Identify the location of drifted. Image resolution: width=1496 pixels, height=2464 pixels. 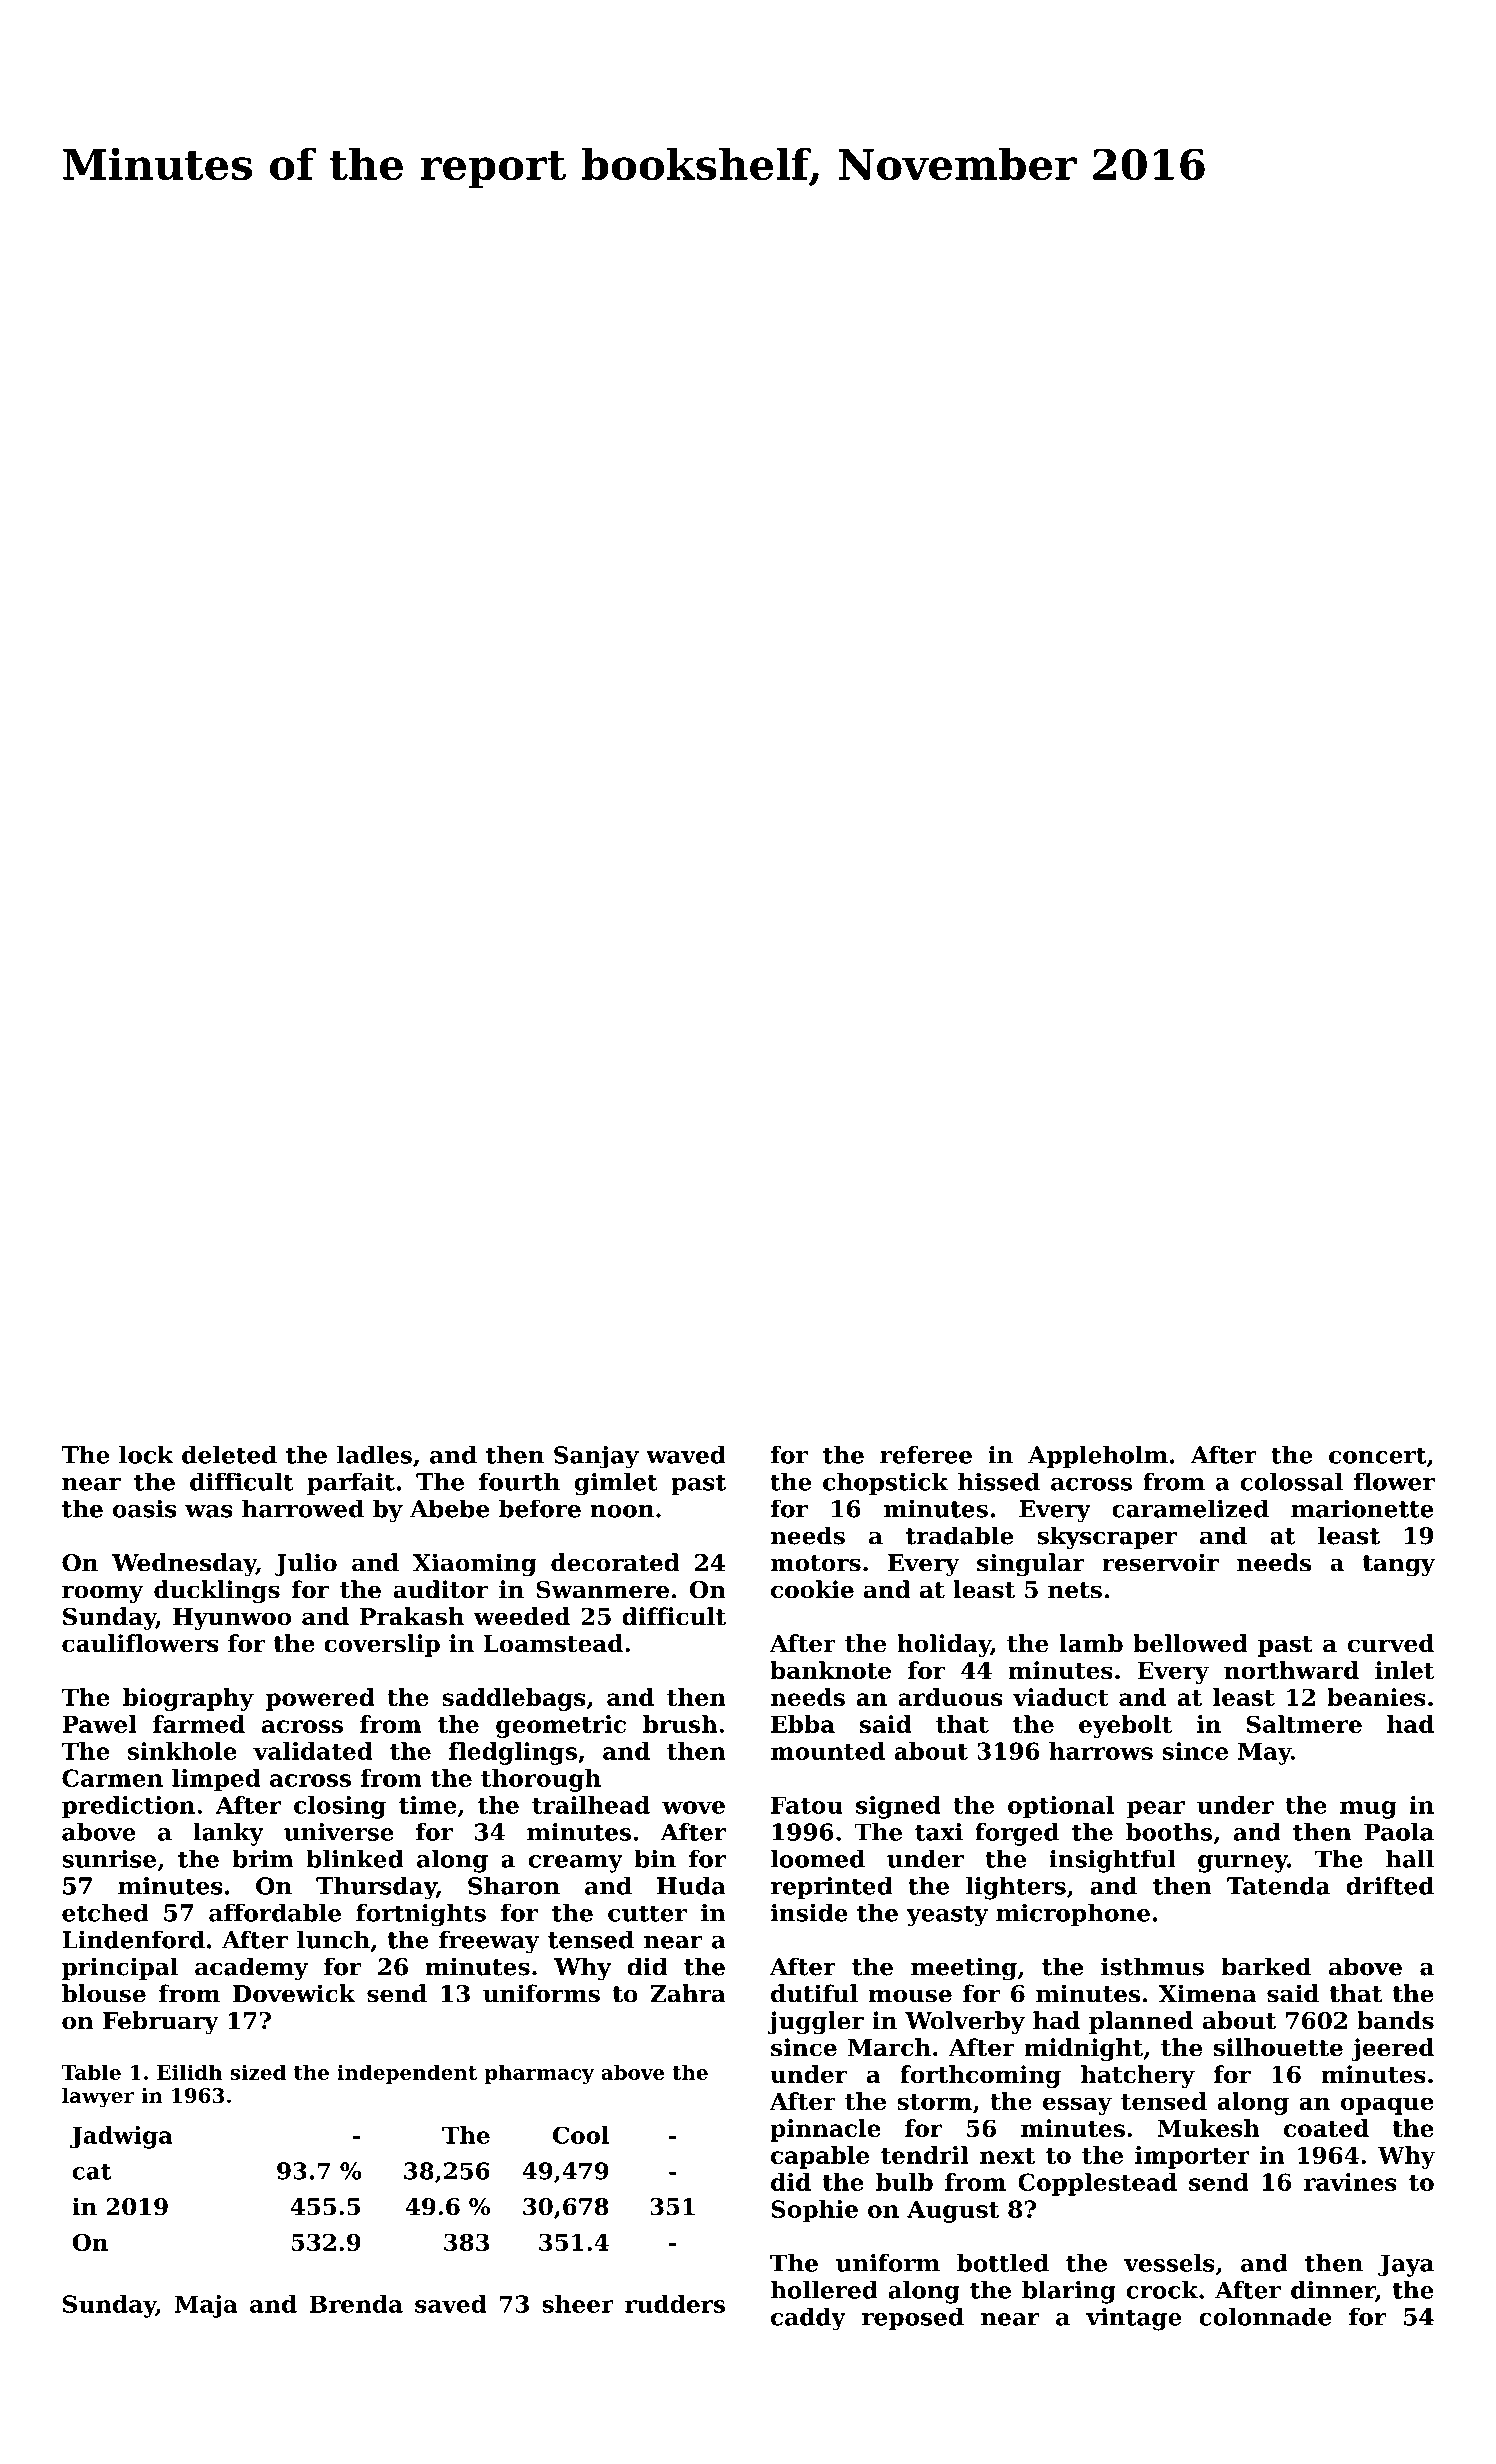
(1390, 1885).
